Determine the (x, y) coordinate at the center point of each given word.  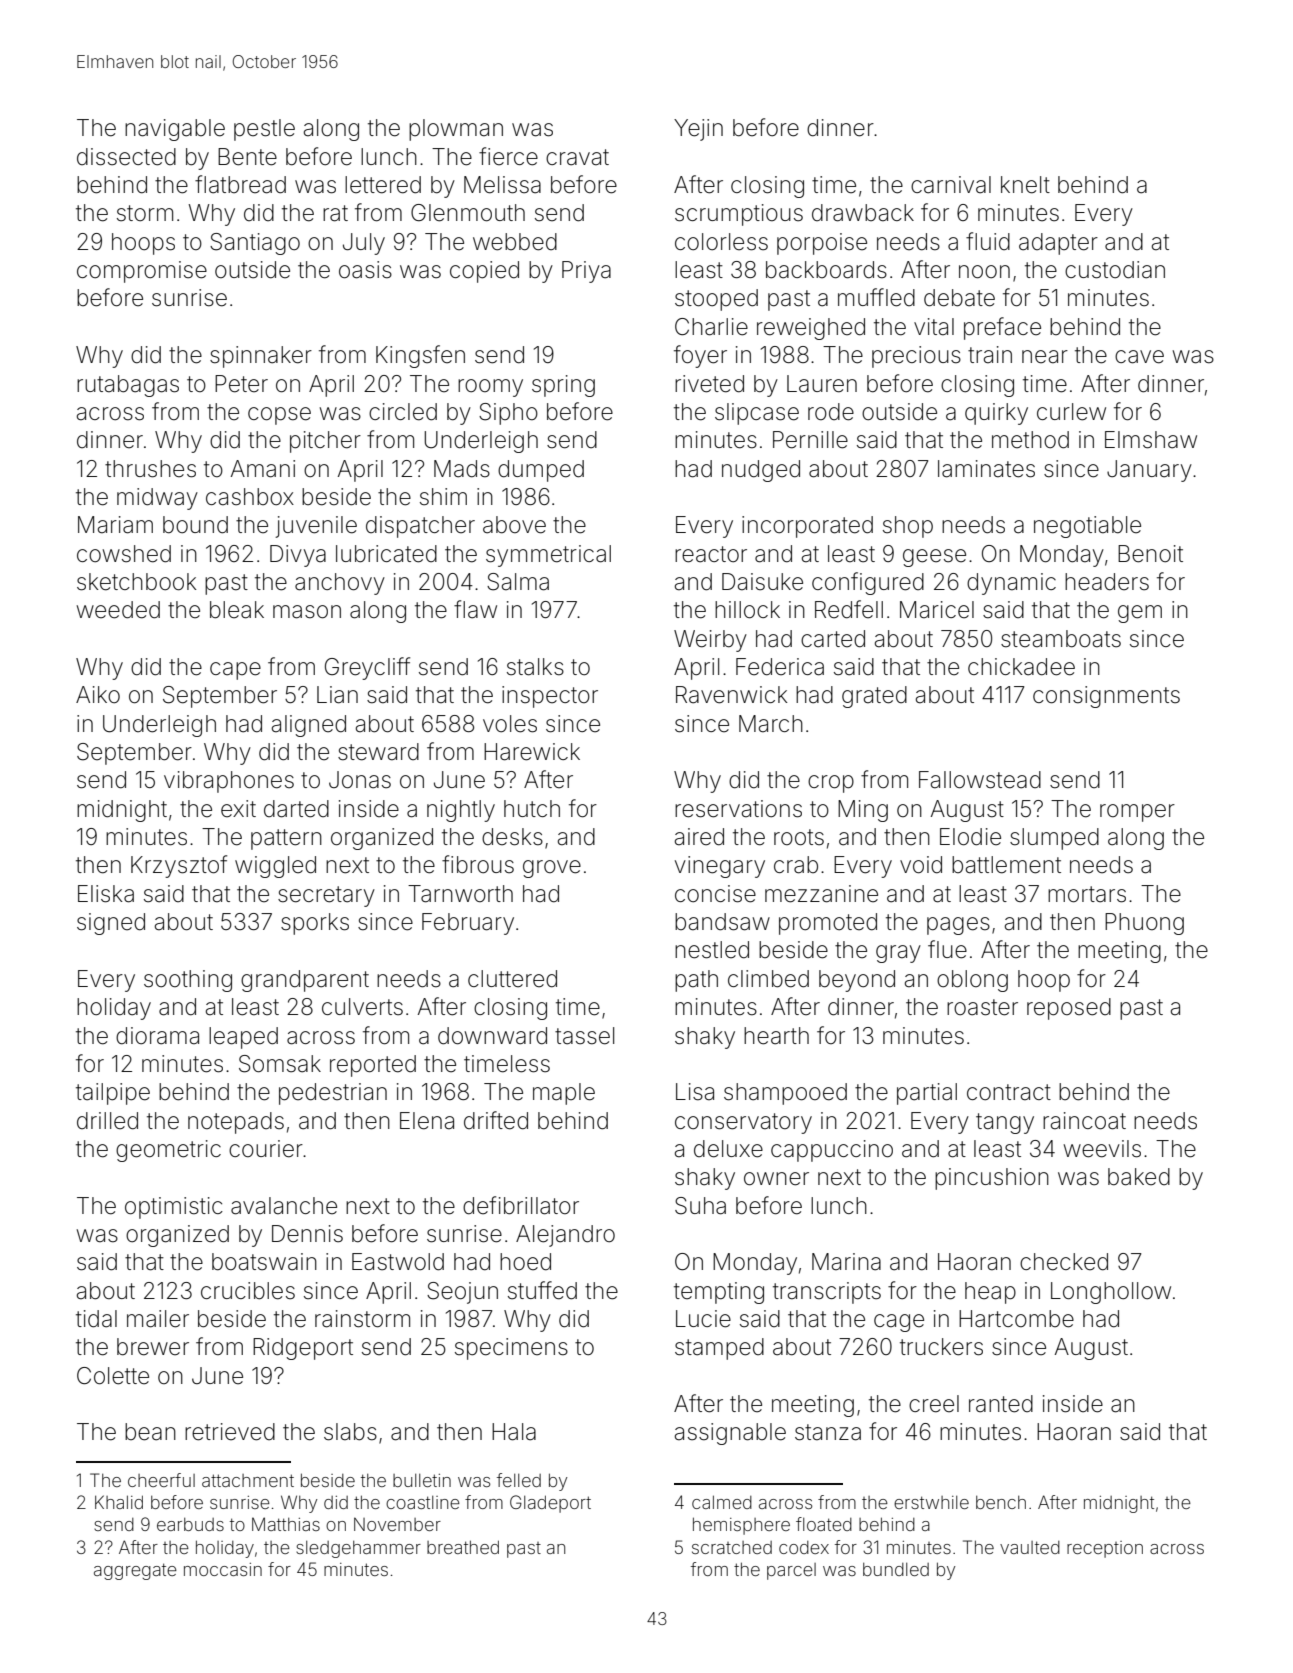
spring (563, 386)
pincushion (992, 1179)
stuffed (542, 1290)
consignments (1106, 697)
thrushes (150, 469)
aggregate (135, 1571)
